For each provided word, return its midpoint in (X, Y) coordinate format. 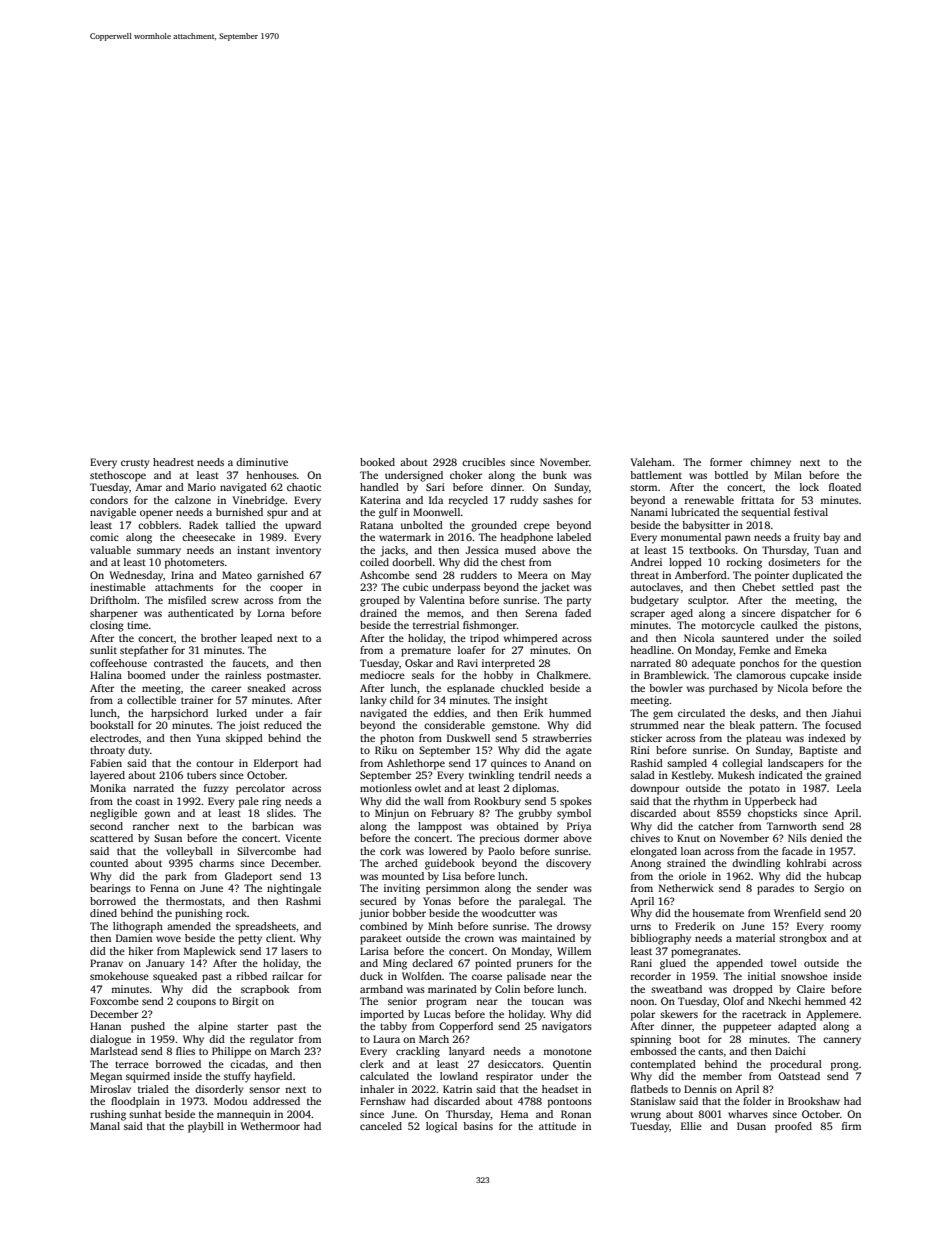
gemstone (514, 727)
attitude (557, 1126)
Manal (105, 1126)
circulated (701, 713)
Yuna (208, 738)
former (726, 462)
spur (277, 514)
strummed (654, 725)
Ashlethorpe (416, 764)
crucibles (483, 462)
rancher (151, 826)
